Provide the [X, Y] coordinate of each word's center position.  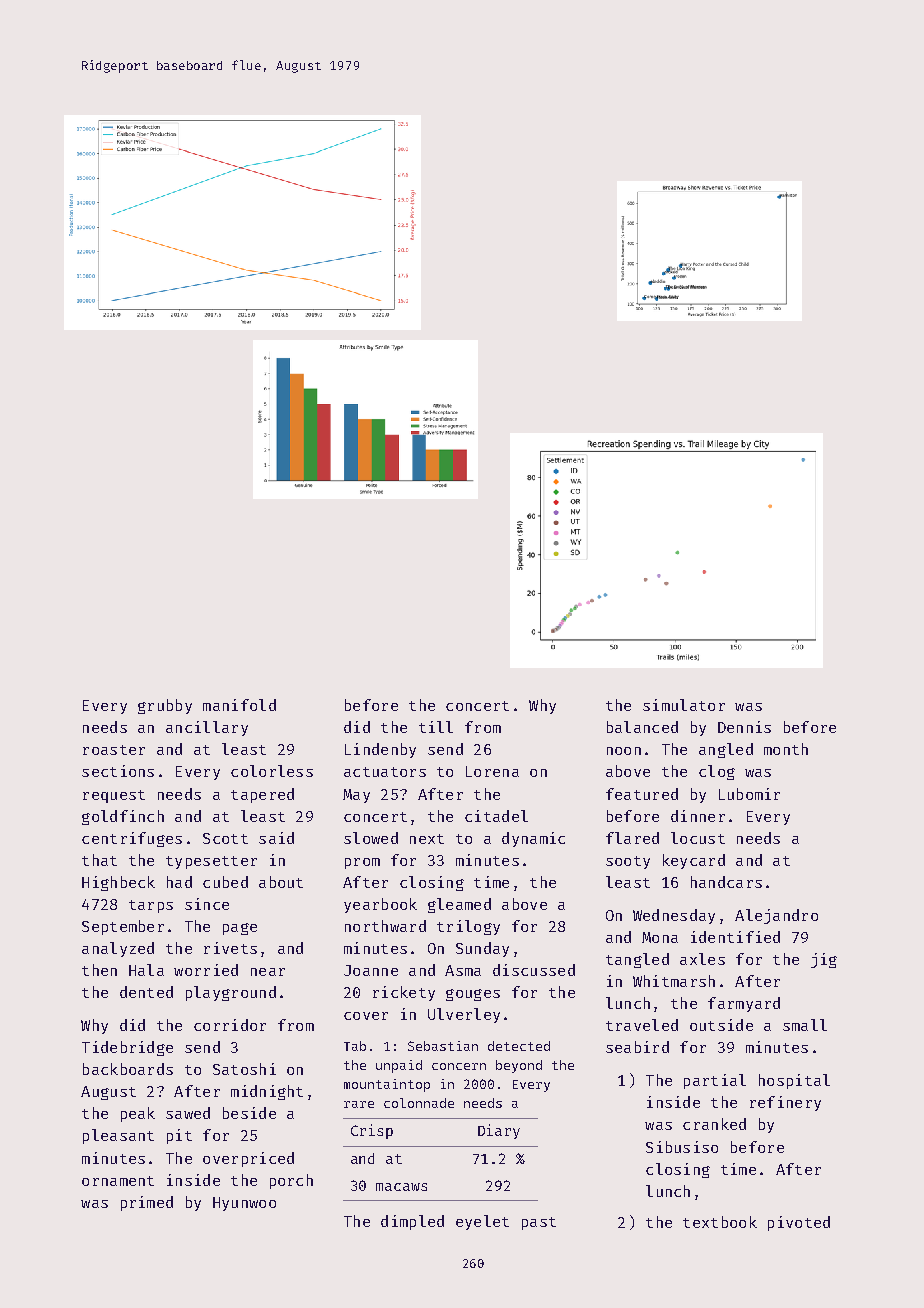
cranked [714, 1124]
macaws [401, 1187]
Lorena [492, 771]
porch [291, 1181]
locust [698, 838]
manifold [239, 705]
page [240, 929]
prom [362, 863]
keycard [694, 861]
